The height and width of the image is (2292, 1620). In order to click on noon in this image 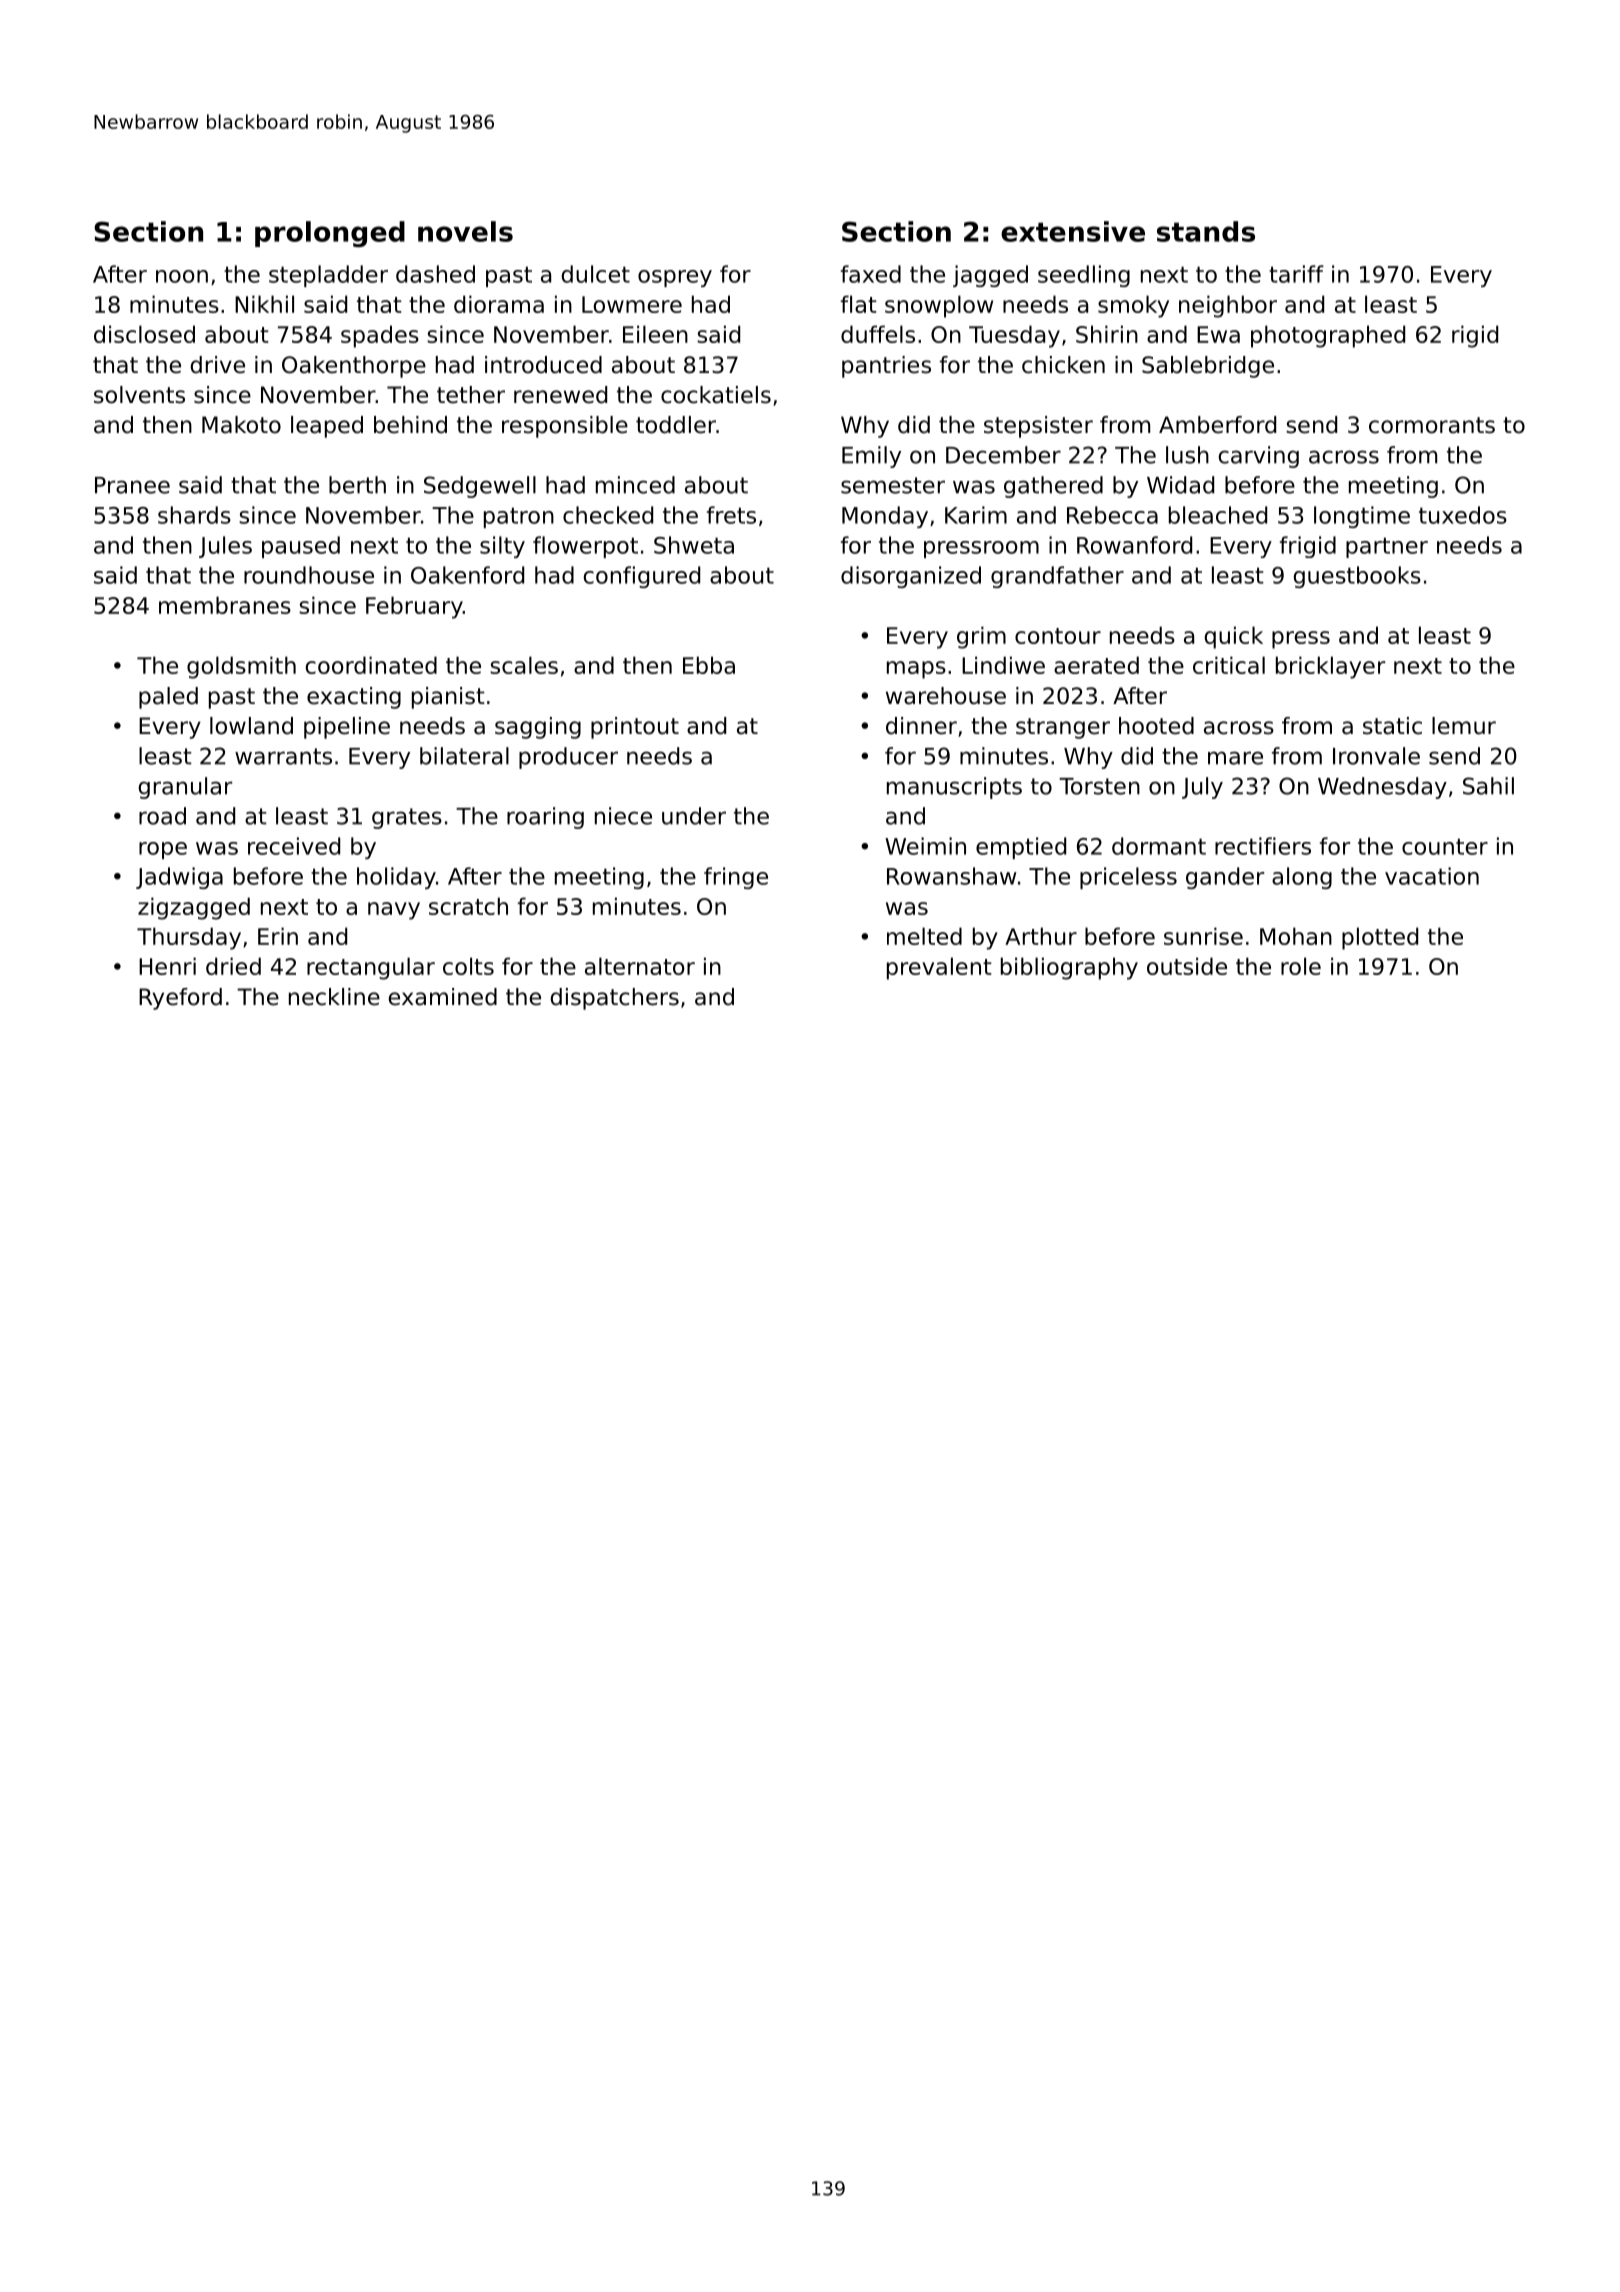, I will do `click(182, 276)`.
